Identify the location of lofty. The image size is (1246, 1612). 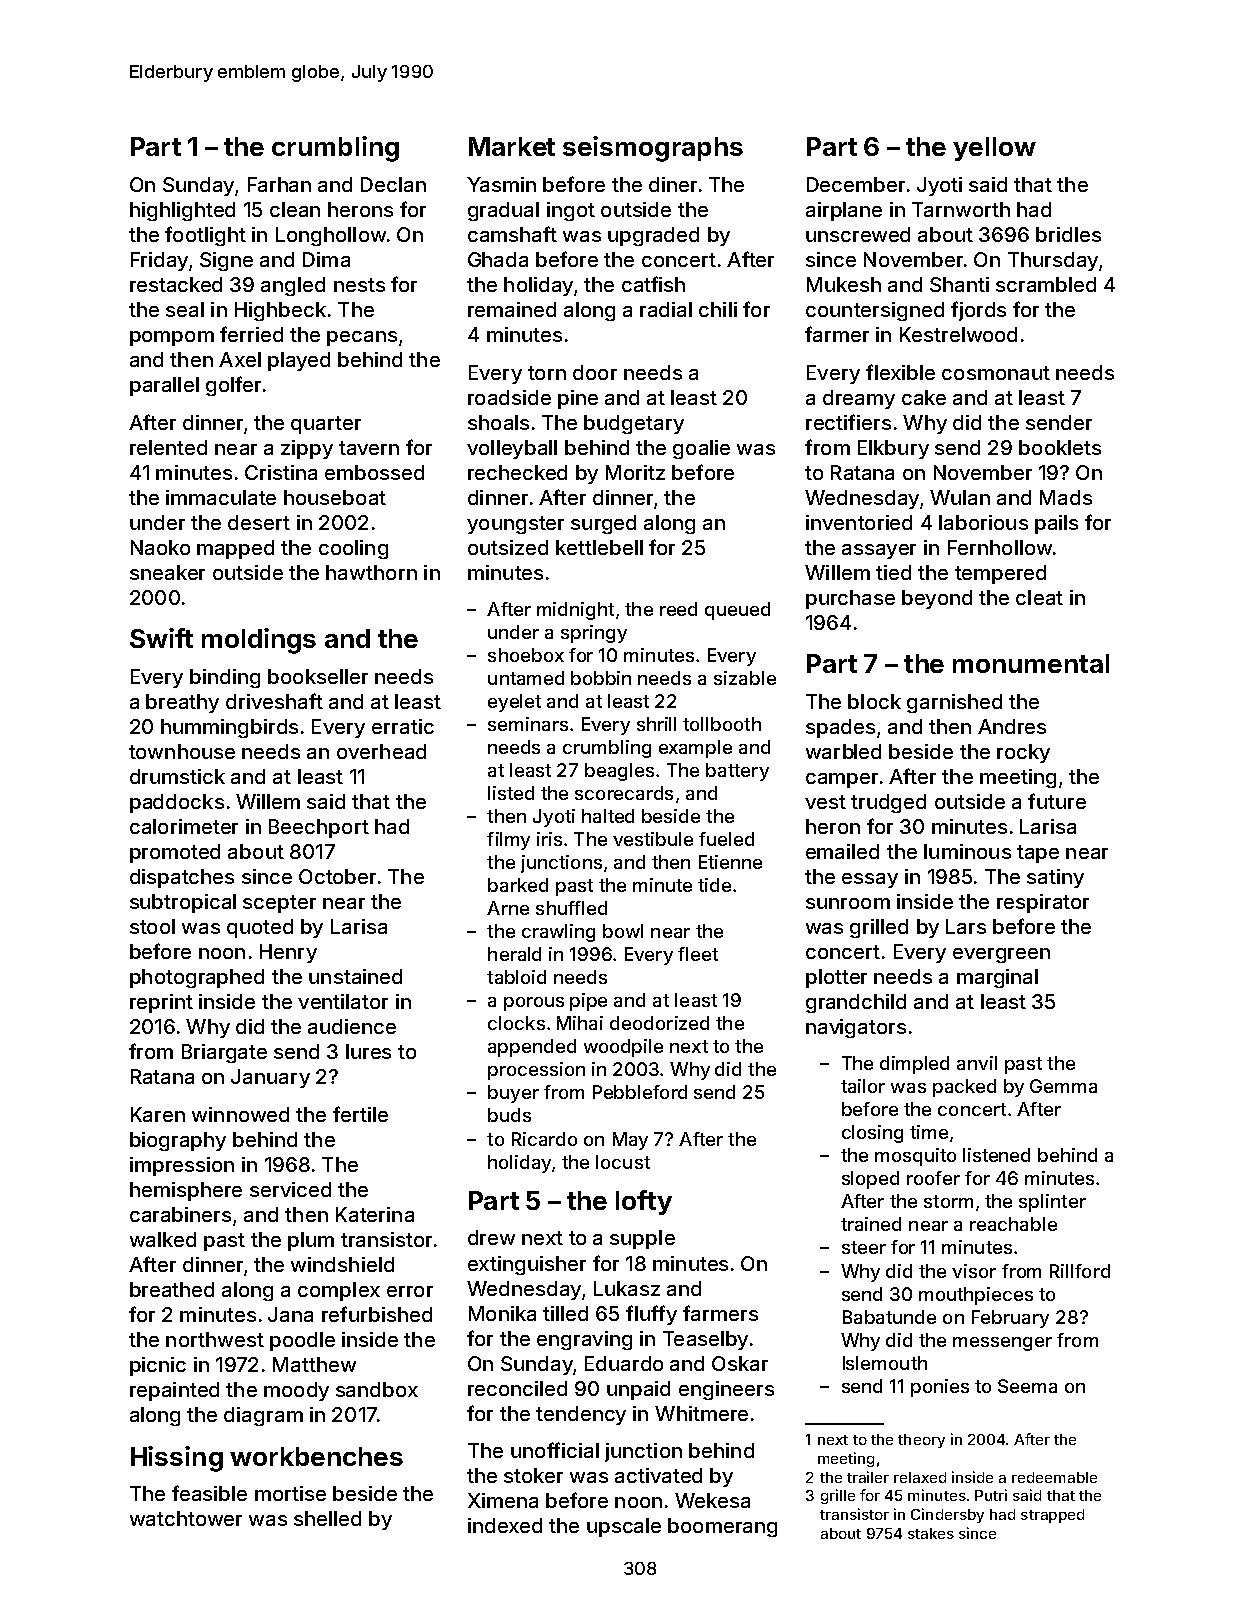
(644, 1202).
